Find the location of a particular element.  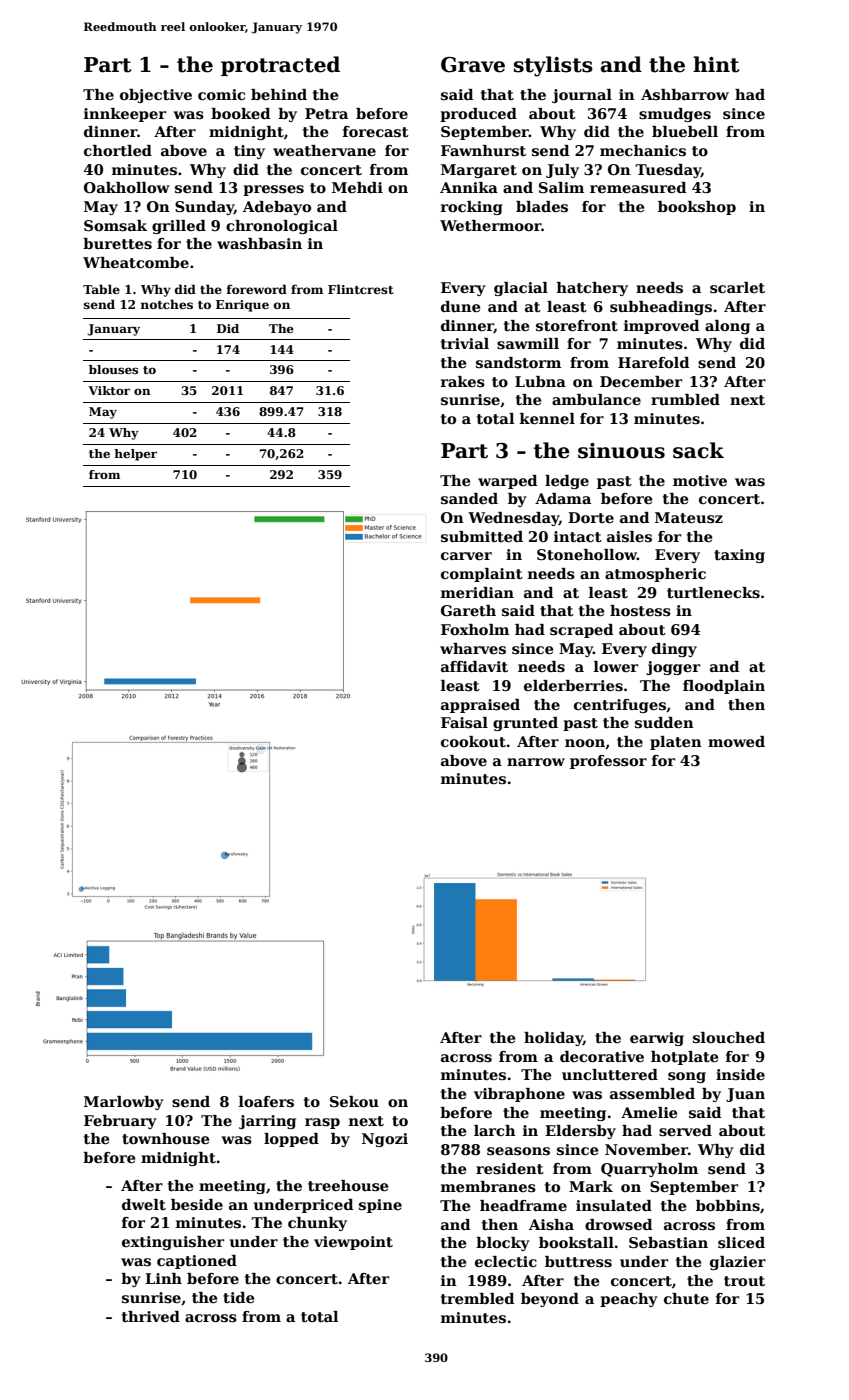

decorative is located at coordinates (602, 1056).
